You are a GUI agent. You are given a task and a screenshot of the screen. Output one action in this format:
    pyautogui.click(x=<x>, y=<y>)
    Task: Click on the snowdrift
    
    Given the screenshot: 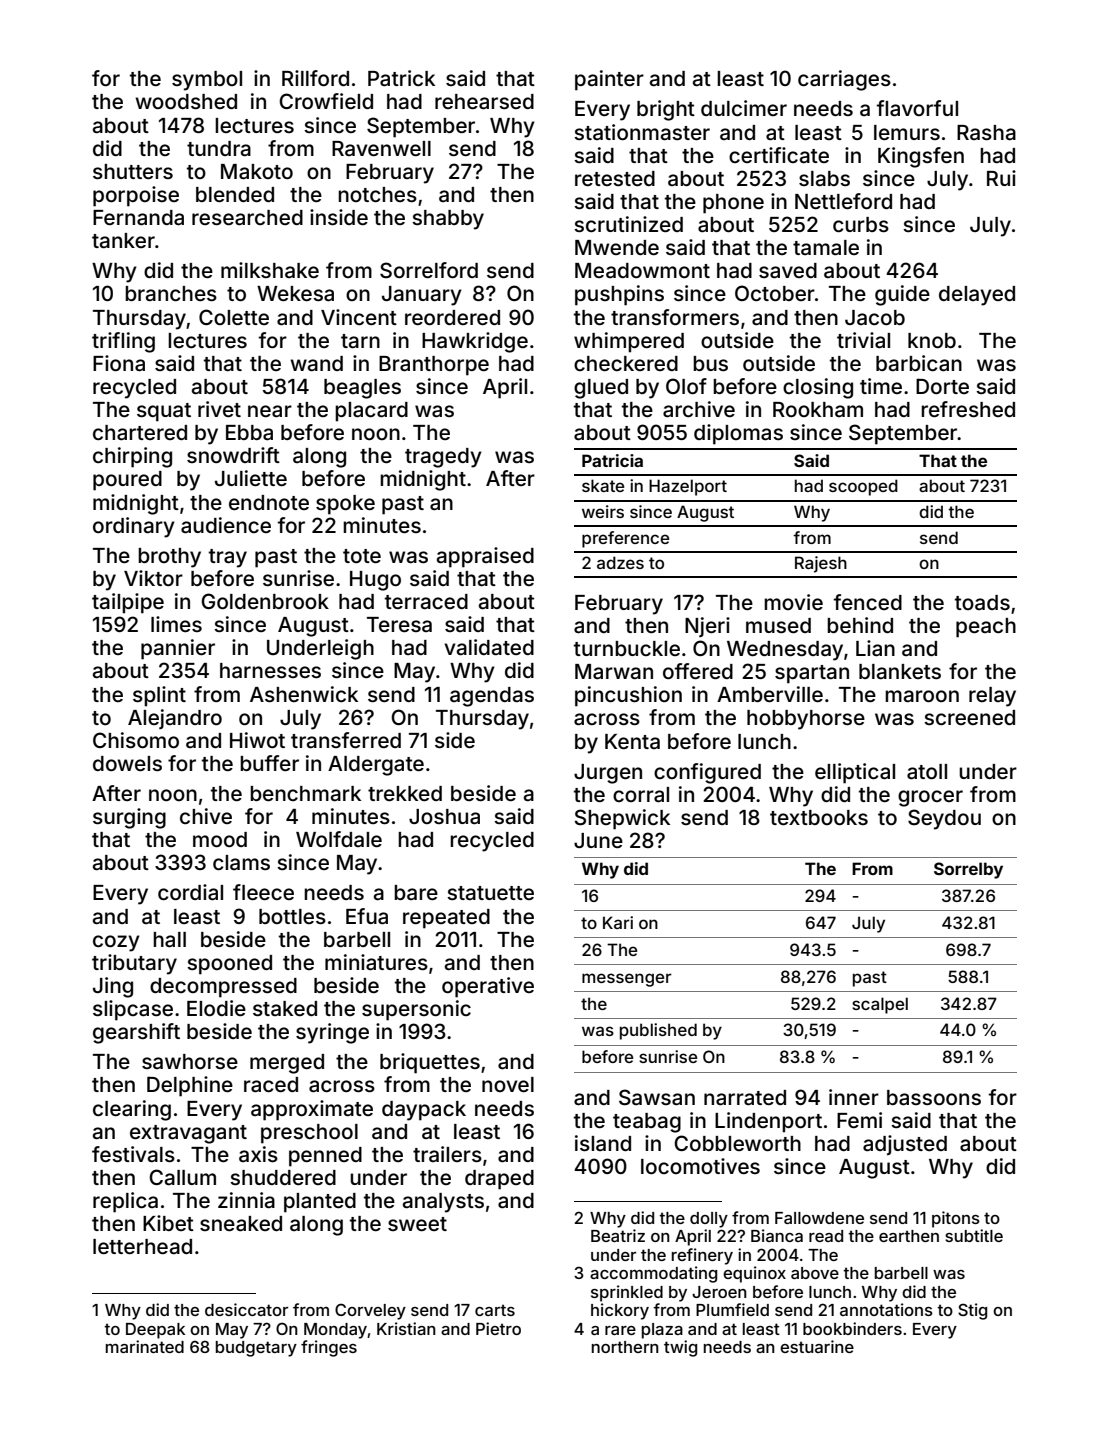 What is the action you would take?
    pyautogui.click(x=233, y=455)
